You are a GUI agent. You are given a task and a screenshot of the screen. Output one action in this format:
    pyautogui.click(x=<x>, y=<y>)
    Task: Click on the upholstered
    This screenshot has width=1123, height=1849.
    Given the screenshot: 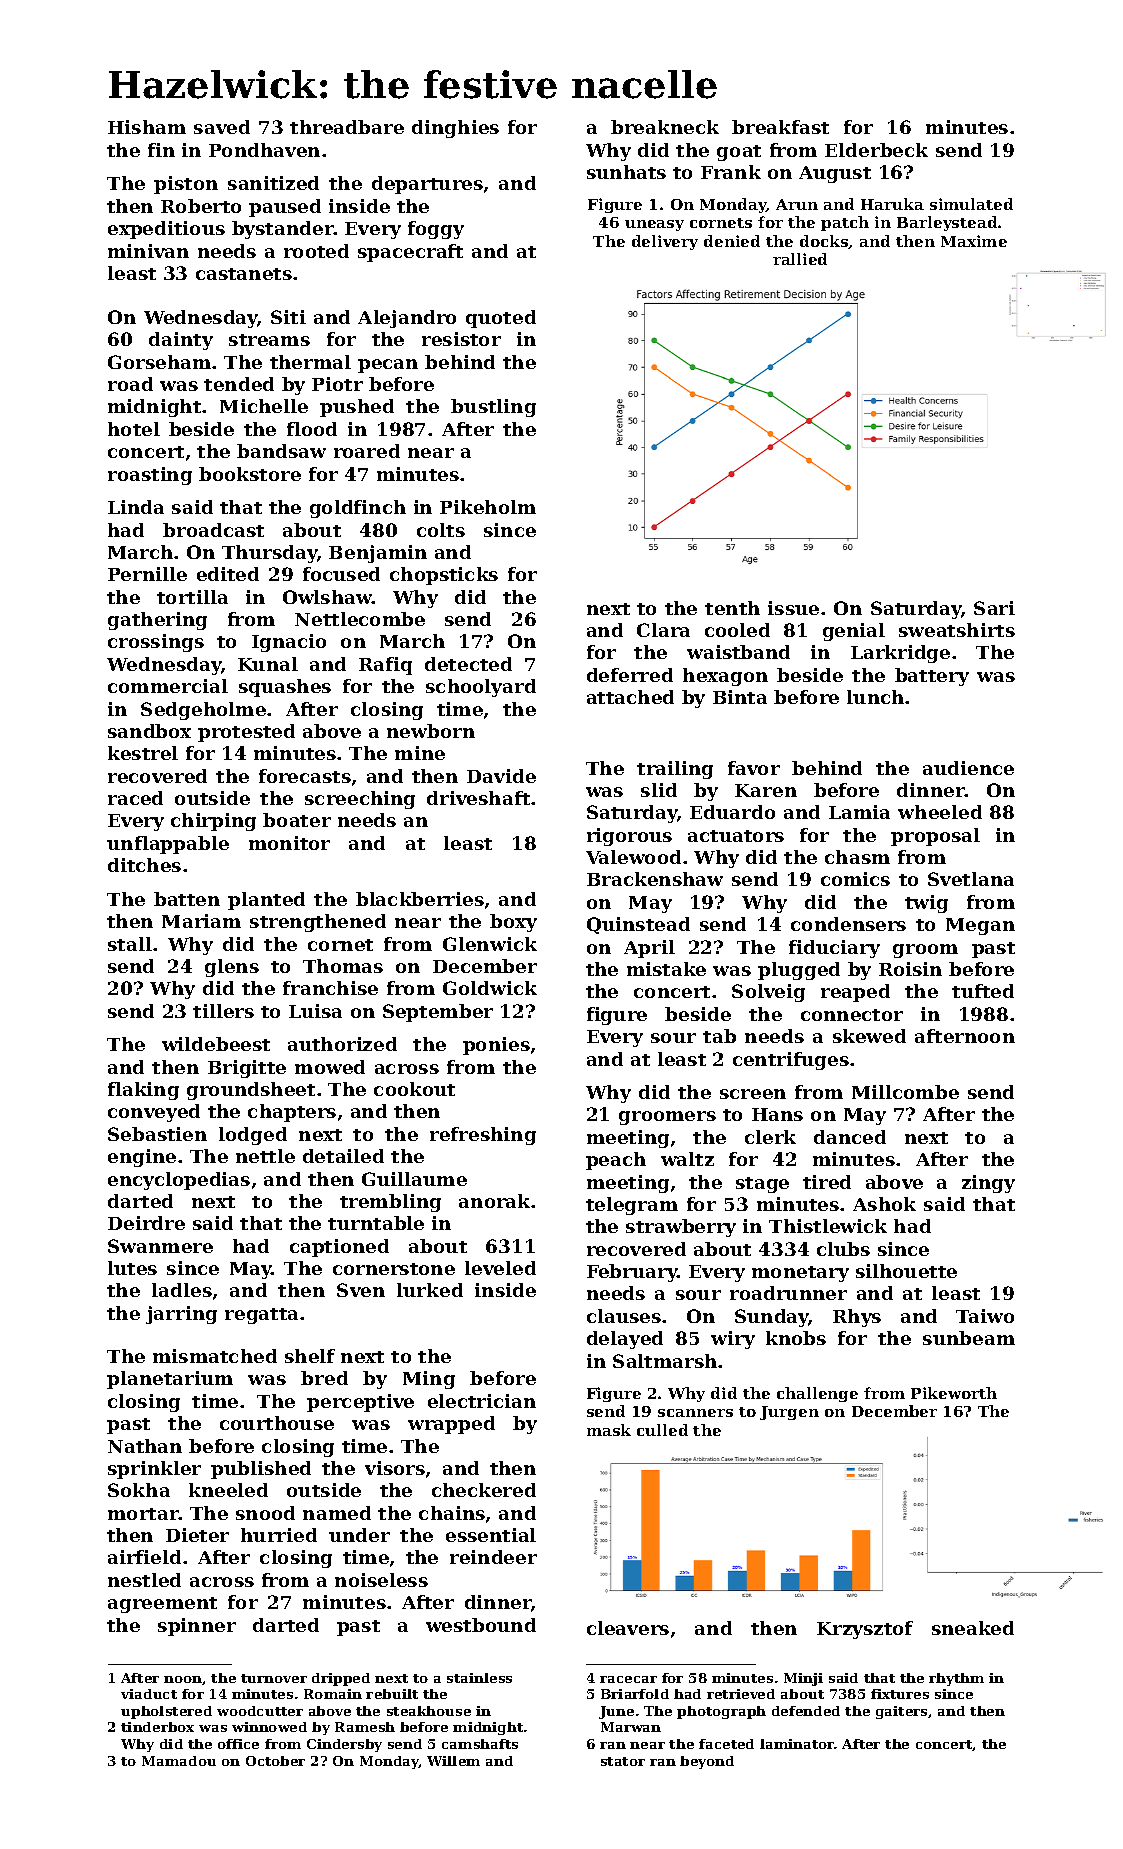 What is the action you would take?
    pyautogui.click(x=166, y=1712)
